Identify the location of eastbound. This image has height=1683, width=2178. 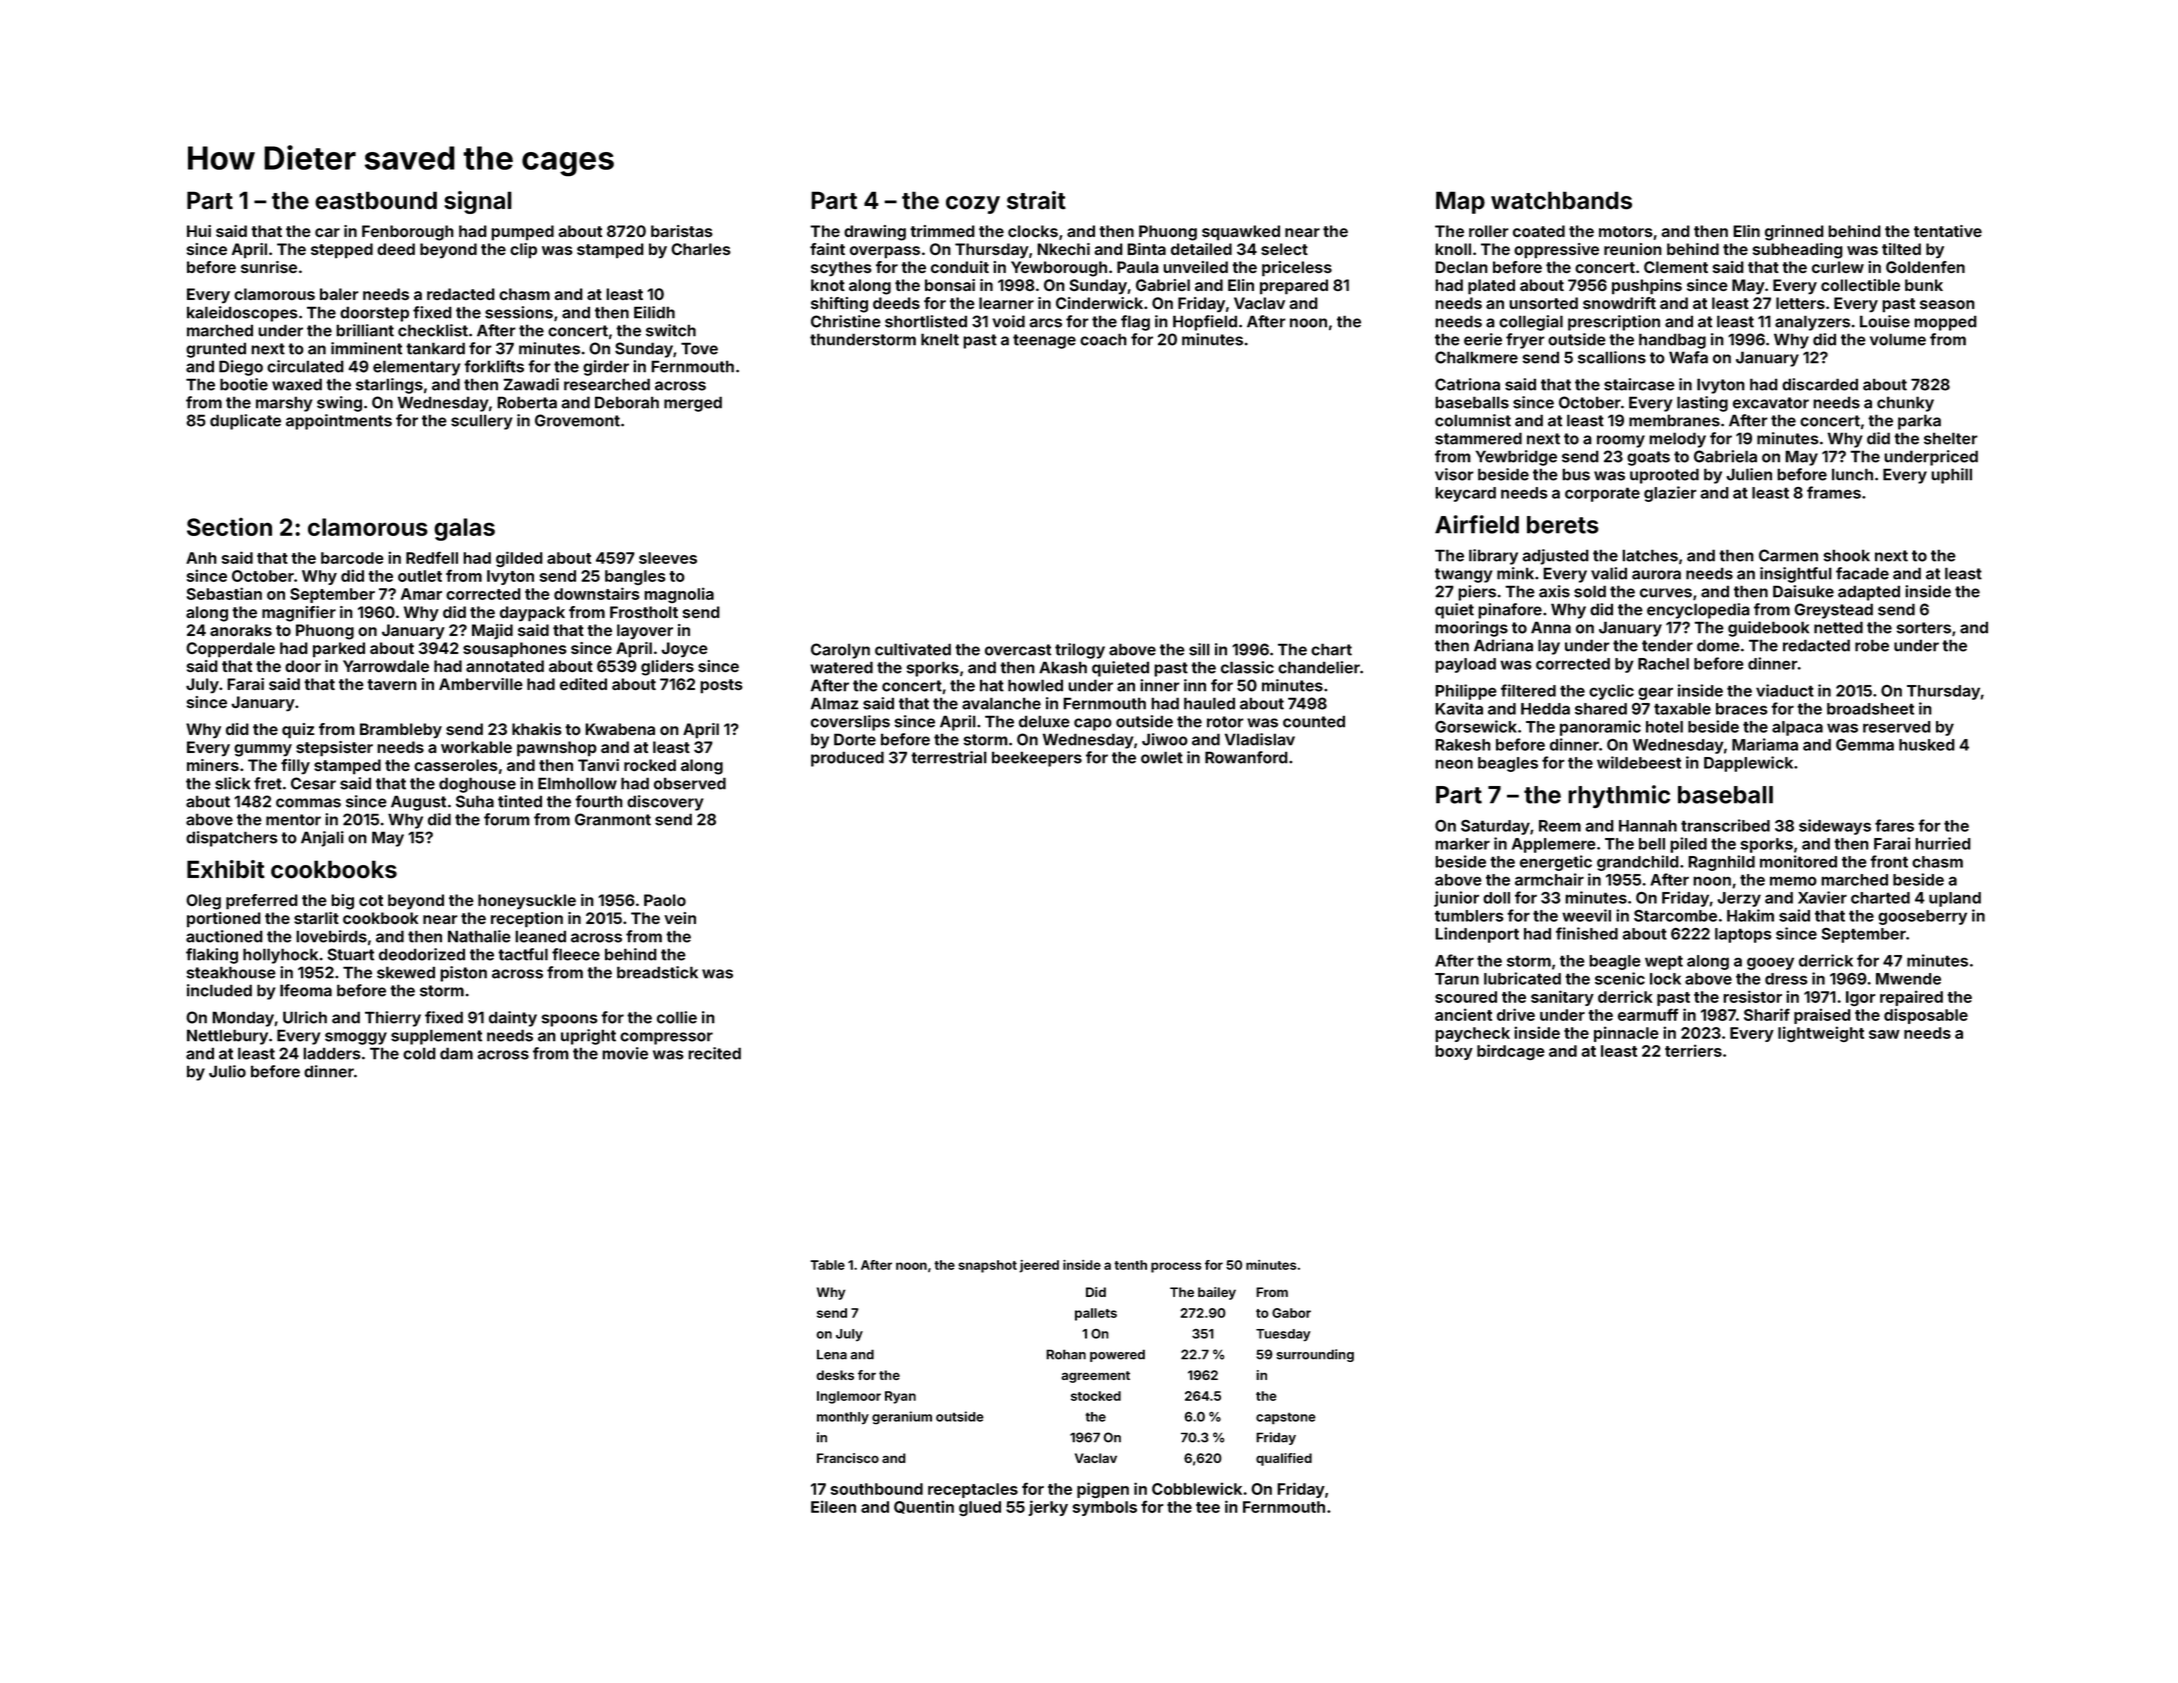
(376, 200).
